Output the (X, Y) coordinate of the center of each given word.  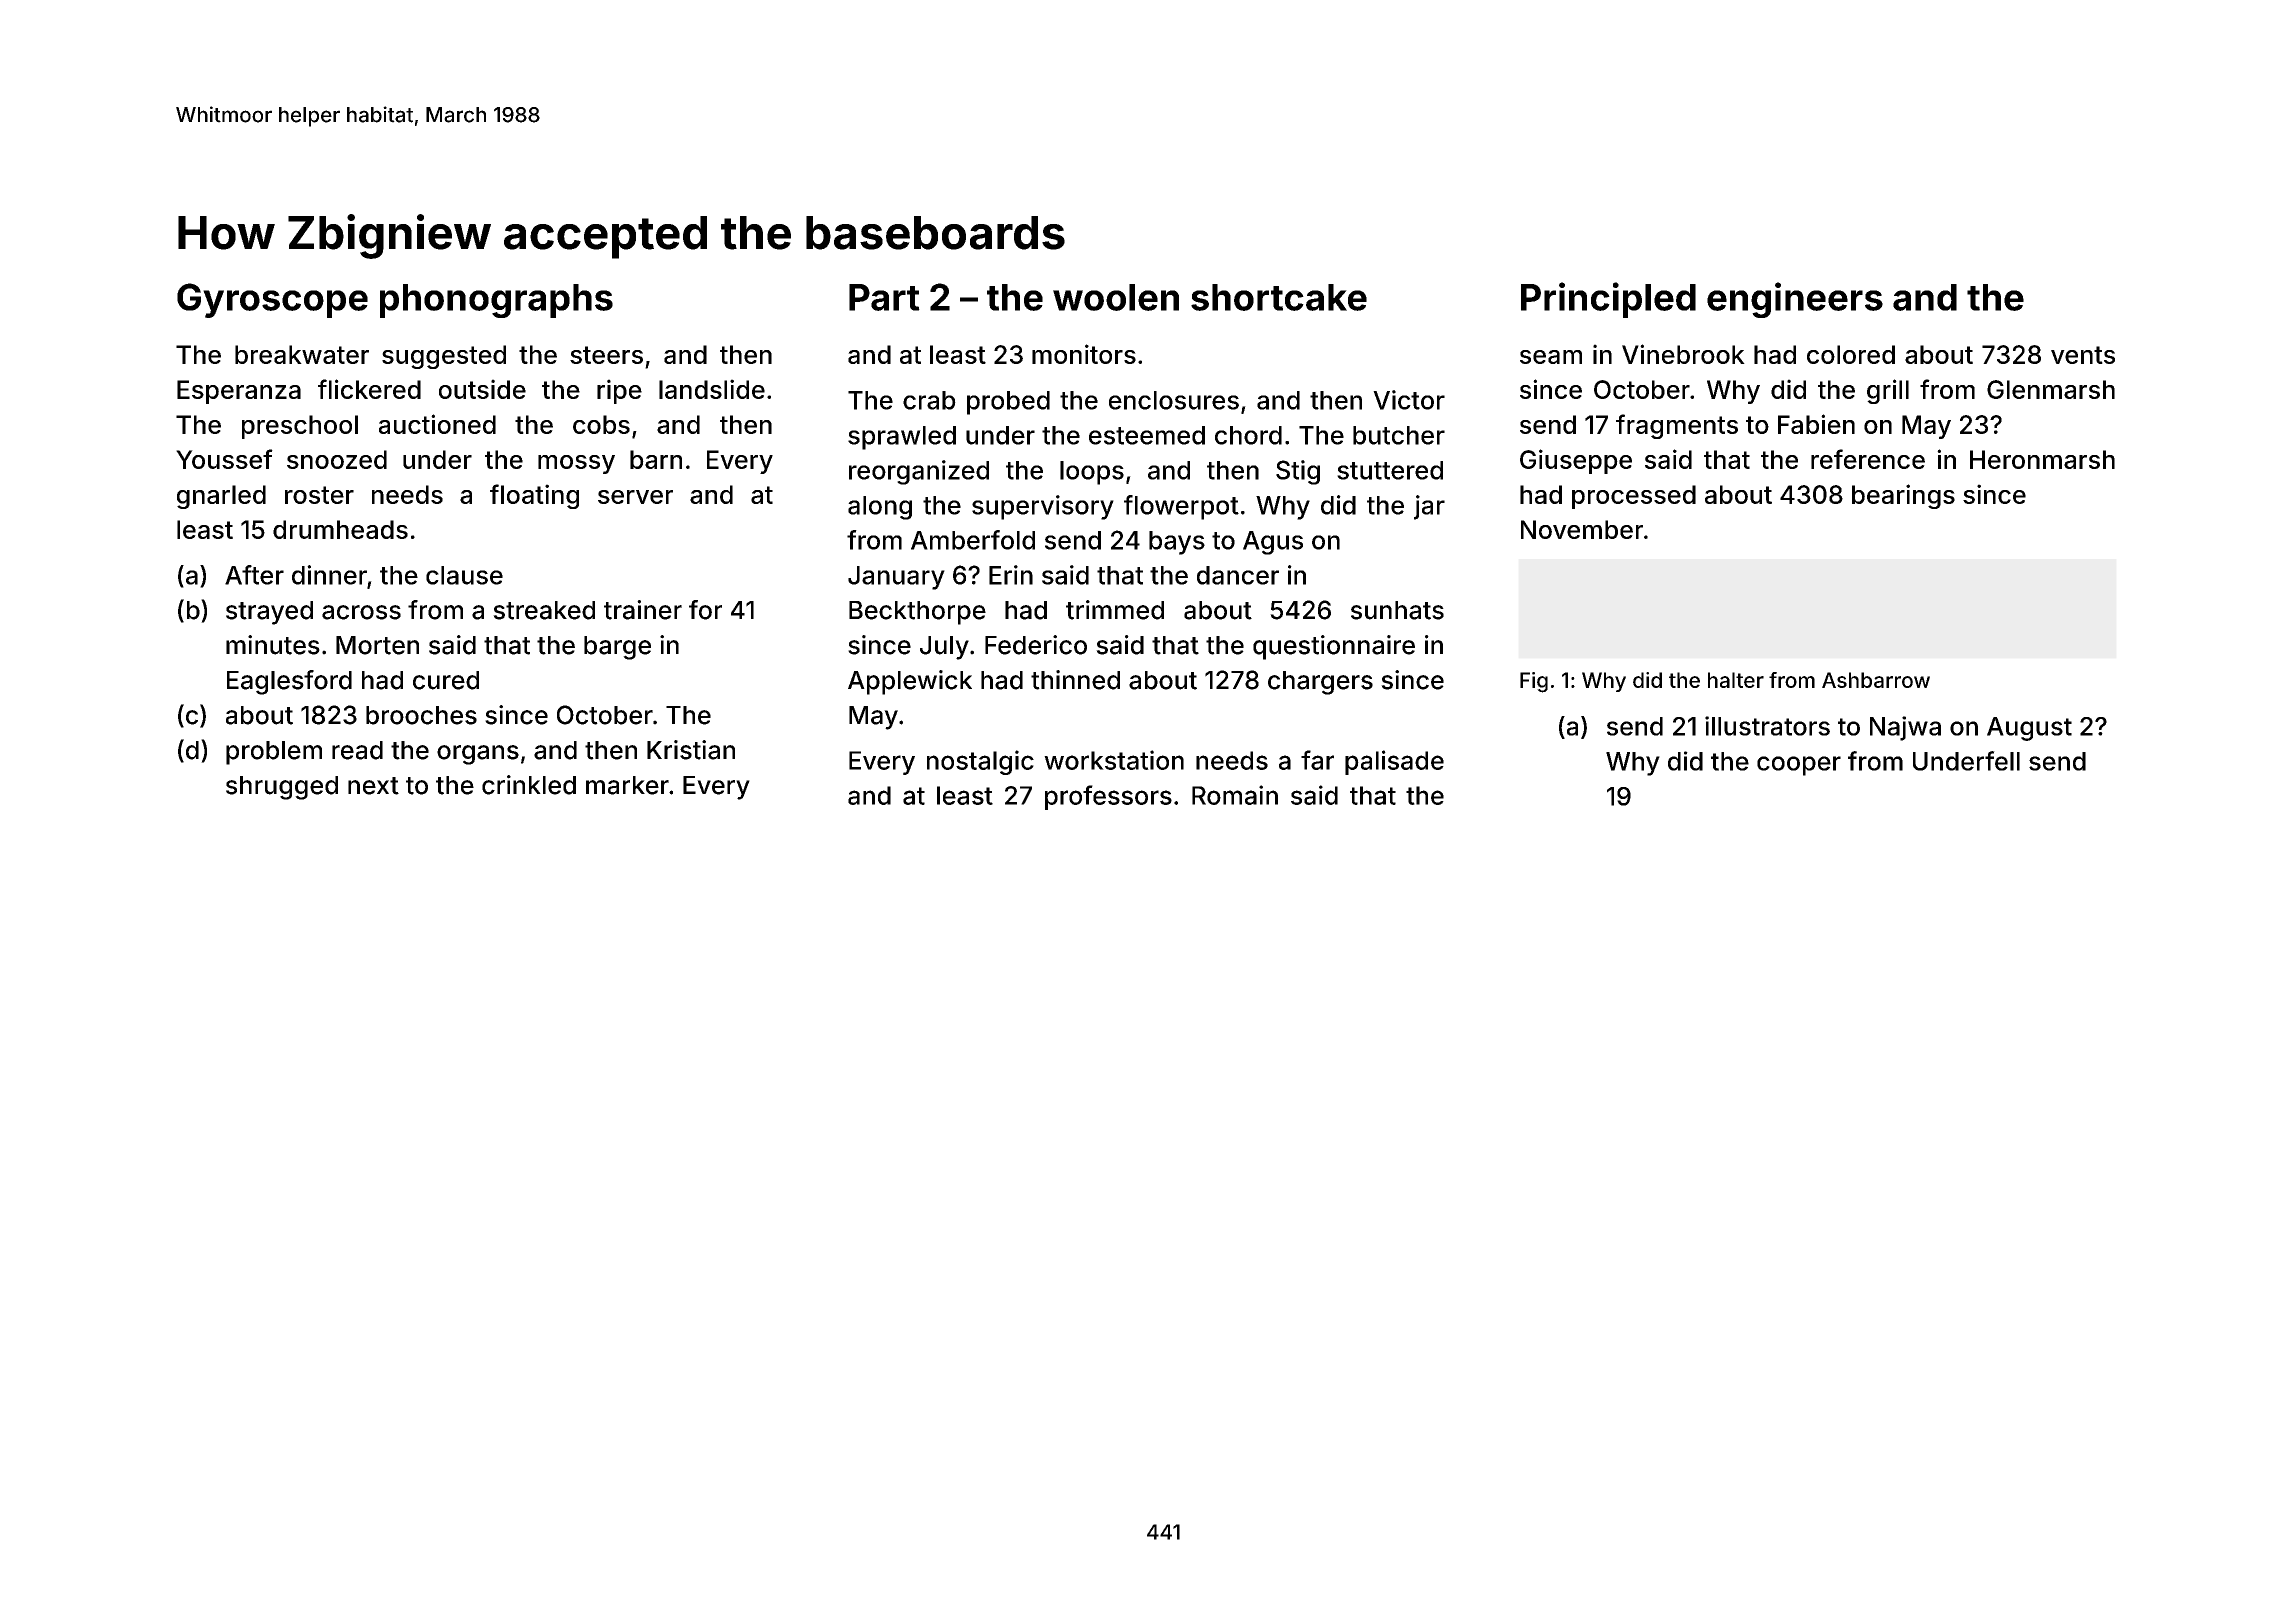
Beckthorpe (917, 613)
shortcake (1279, 297)
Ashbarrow (1876, 680)
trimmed (1115, 610)
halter (1736, 680)
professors (1108, 797)
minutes (273, 645)
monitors (1084, 354)
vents (2083, 355)
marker (627, 785)
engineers (1795, 300)
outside (482, 389)
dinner (329, 575)
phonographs (496, 301)
